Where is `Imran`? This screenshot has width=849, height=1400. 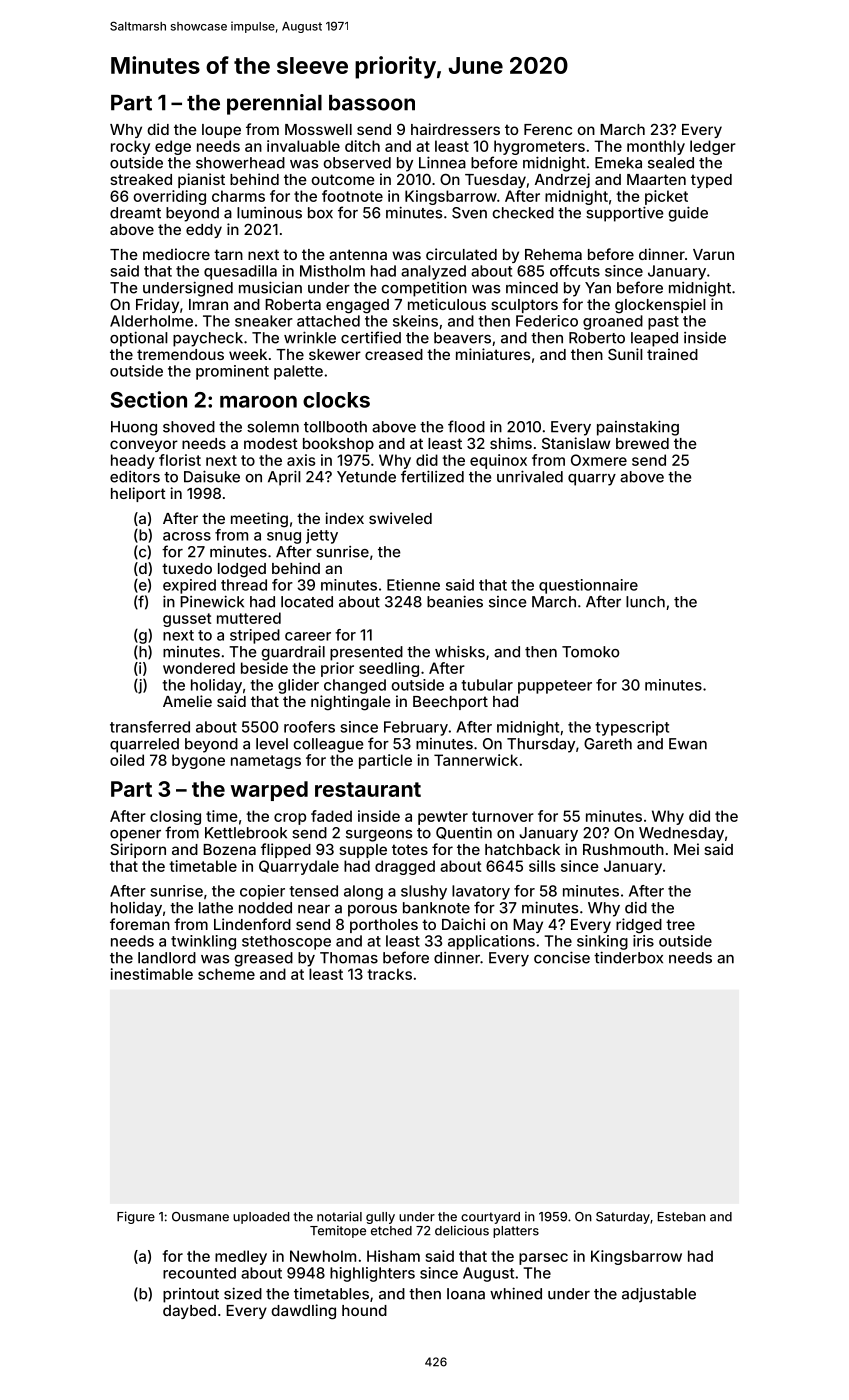 Imran is located at coordinates (208, 304).
